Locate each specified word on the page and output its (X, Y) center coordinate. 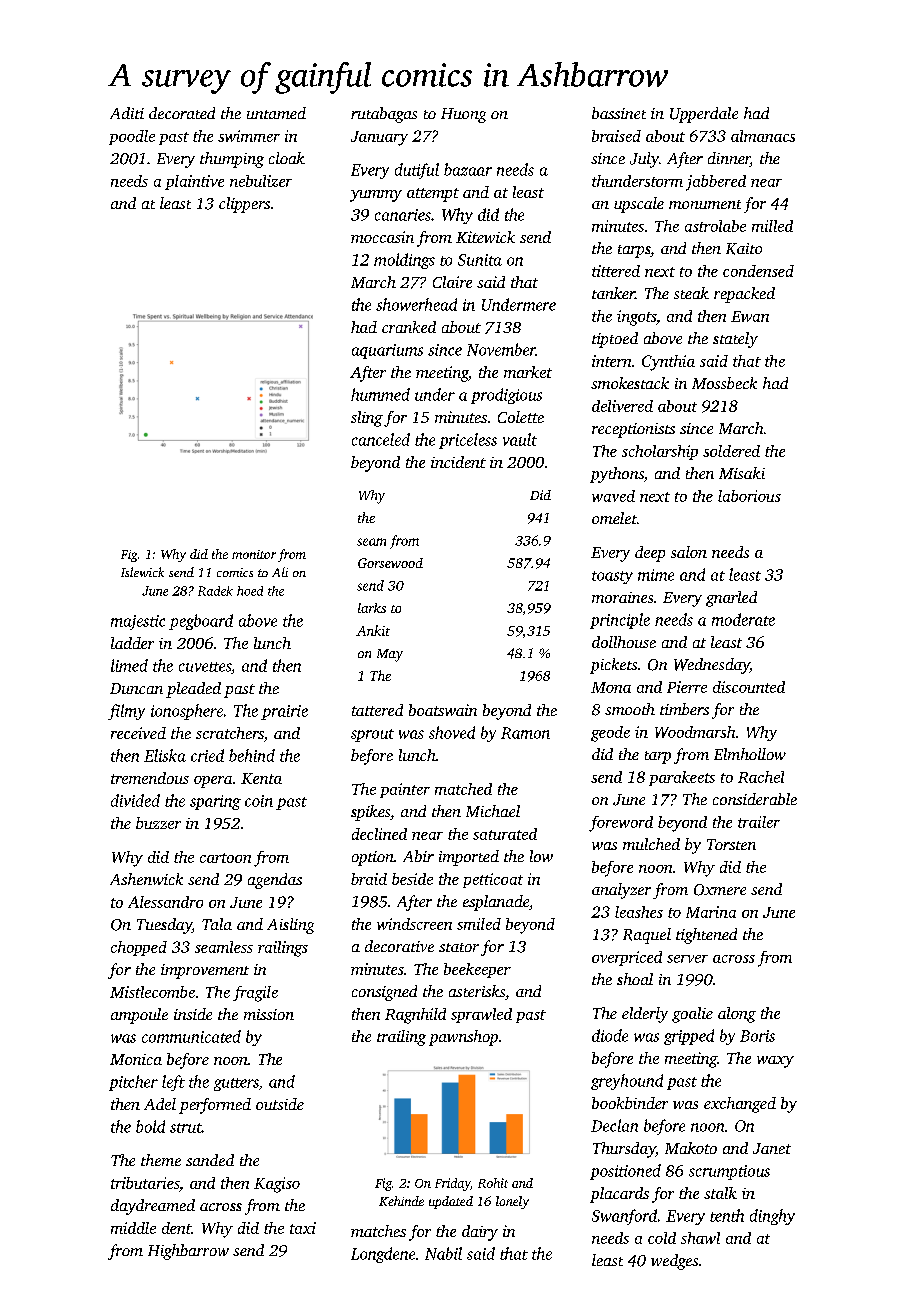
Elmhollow (750, 754)
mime (656, 575)
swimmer (249, 136)
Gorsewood (390, 563)
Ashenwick (146, 879)
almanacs (763, 136)
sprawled (481, 1015)
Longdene (383, 1255)
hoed (250, 591)
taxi (303, 1228)
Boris (757, 1036)
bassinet (619, 113)
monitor (254, 554)
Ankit (373, 630)
